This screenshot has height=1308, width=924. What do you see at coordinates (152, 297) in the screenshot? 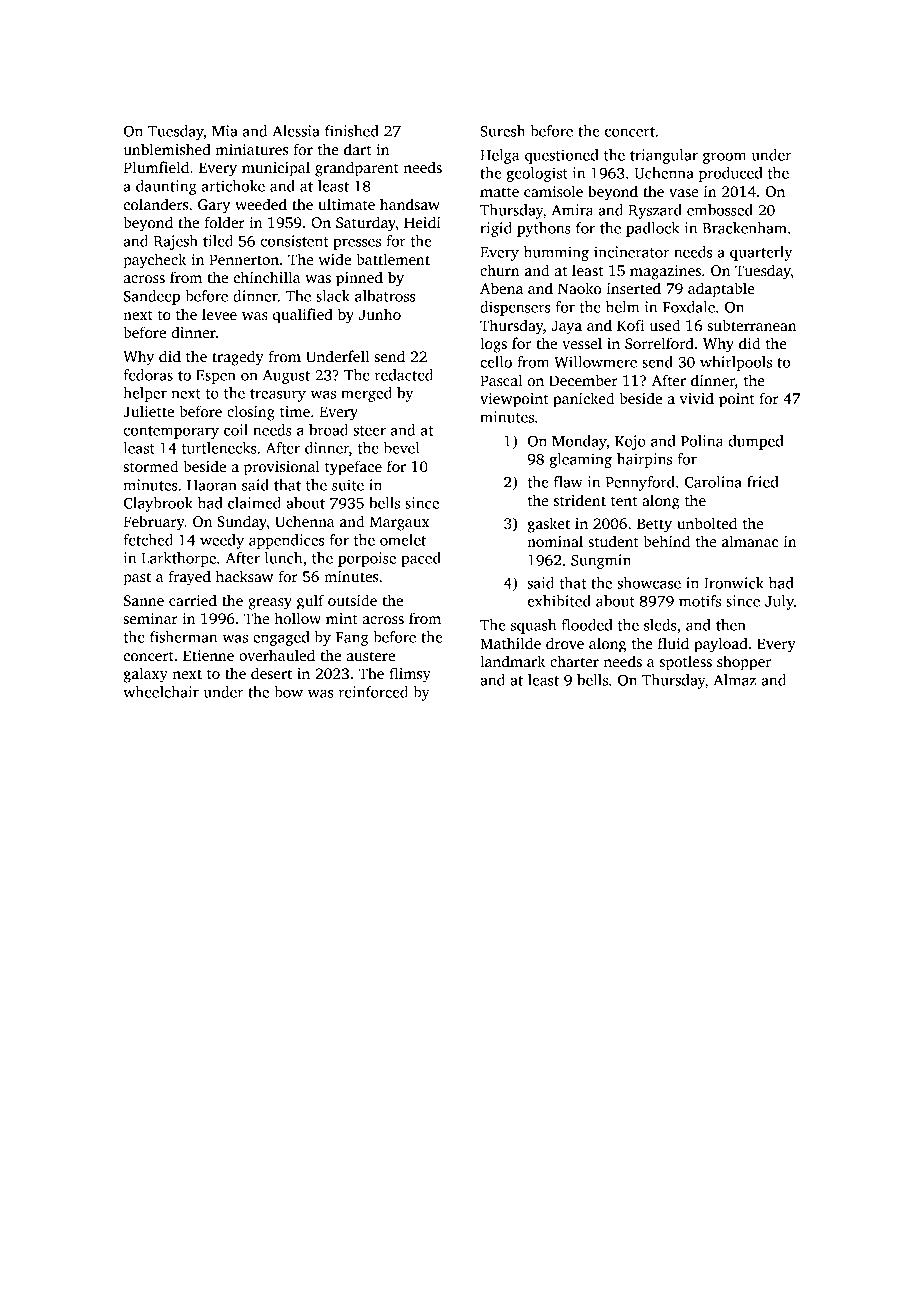
I see `Sandeep` at bounding box center [152, 297].
